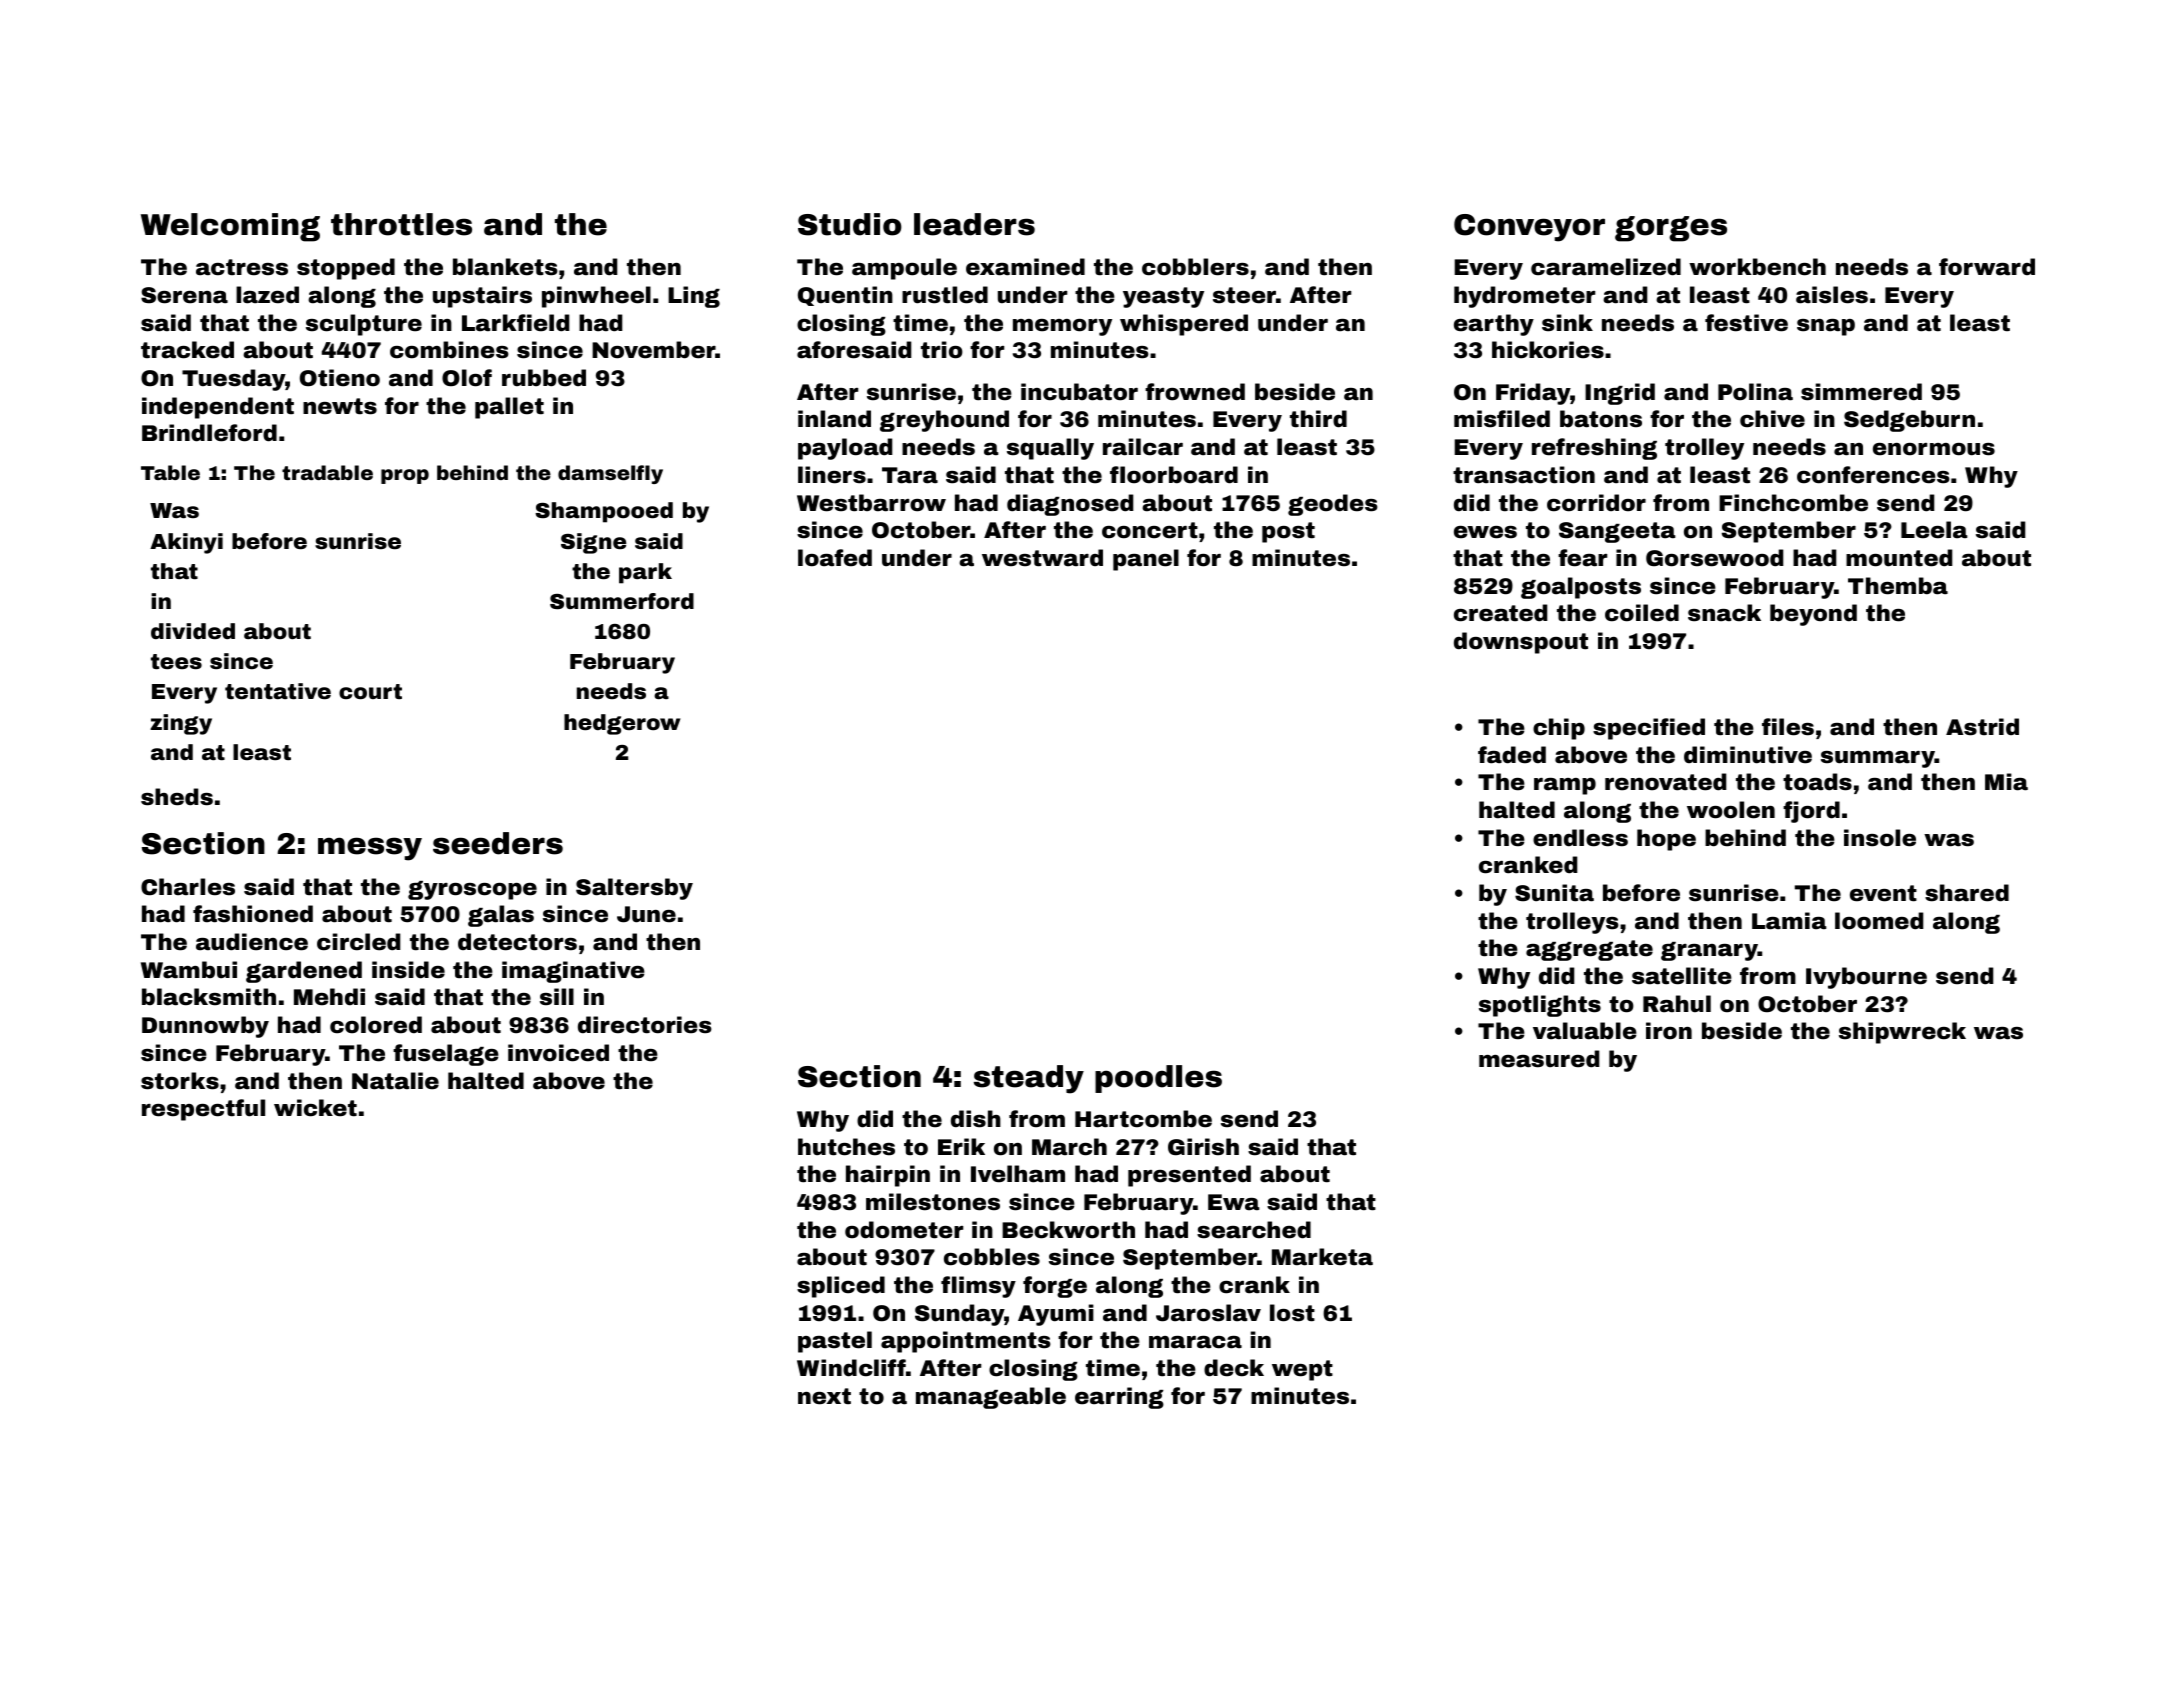 The width and height of the image is (2178, 1683). What do you see at coordinates (203, 1110) in the image?
I see `respectful` at bounding box center [203, 1110].
